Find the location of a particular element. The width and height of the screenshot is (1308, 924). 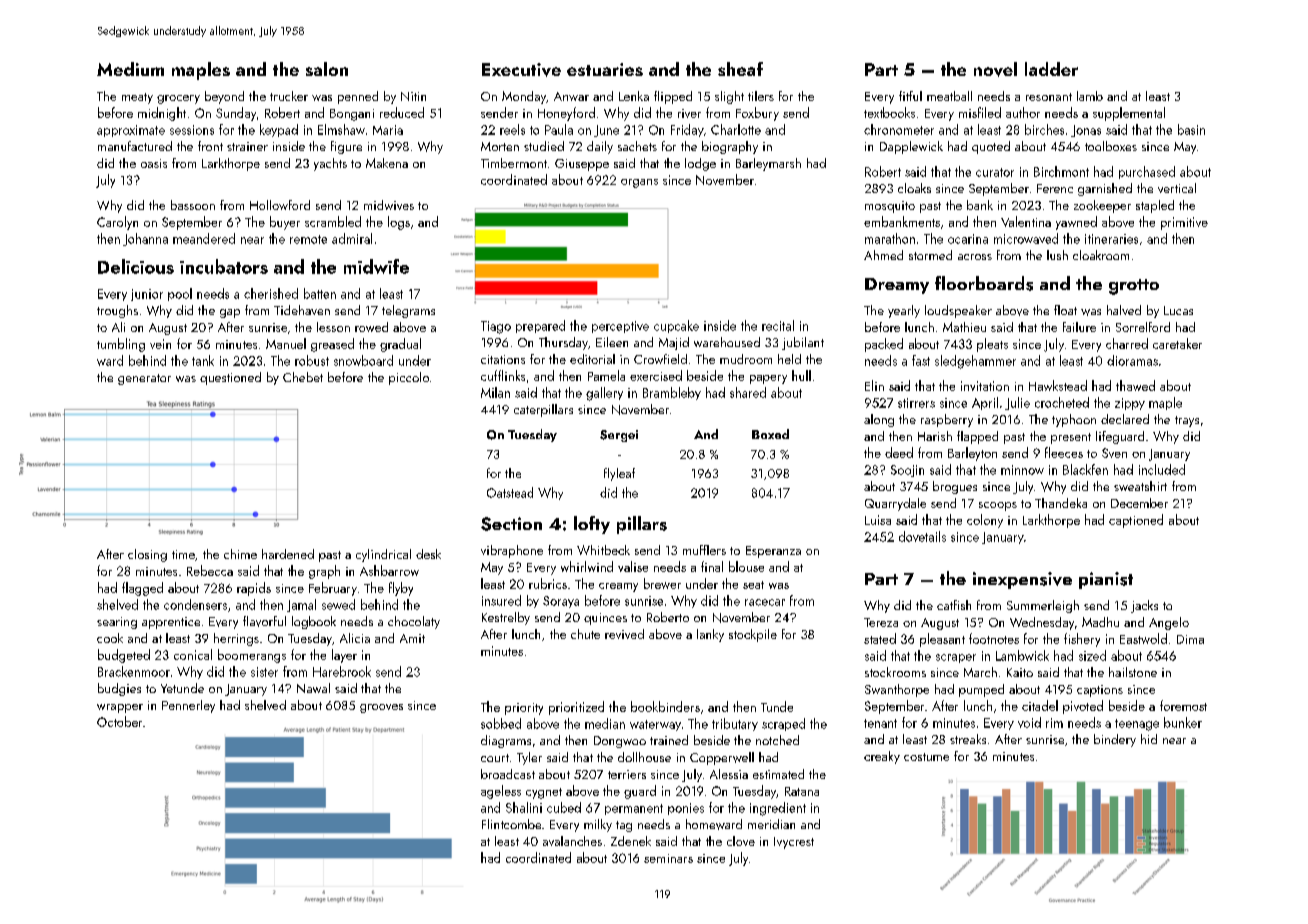

fishery is located at coordinates (1082, 640).
